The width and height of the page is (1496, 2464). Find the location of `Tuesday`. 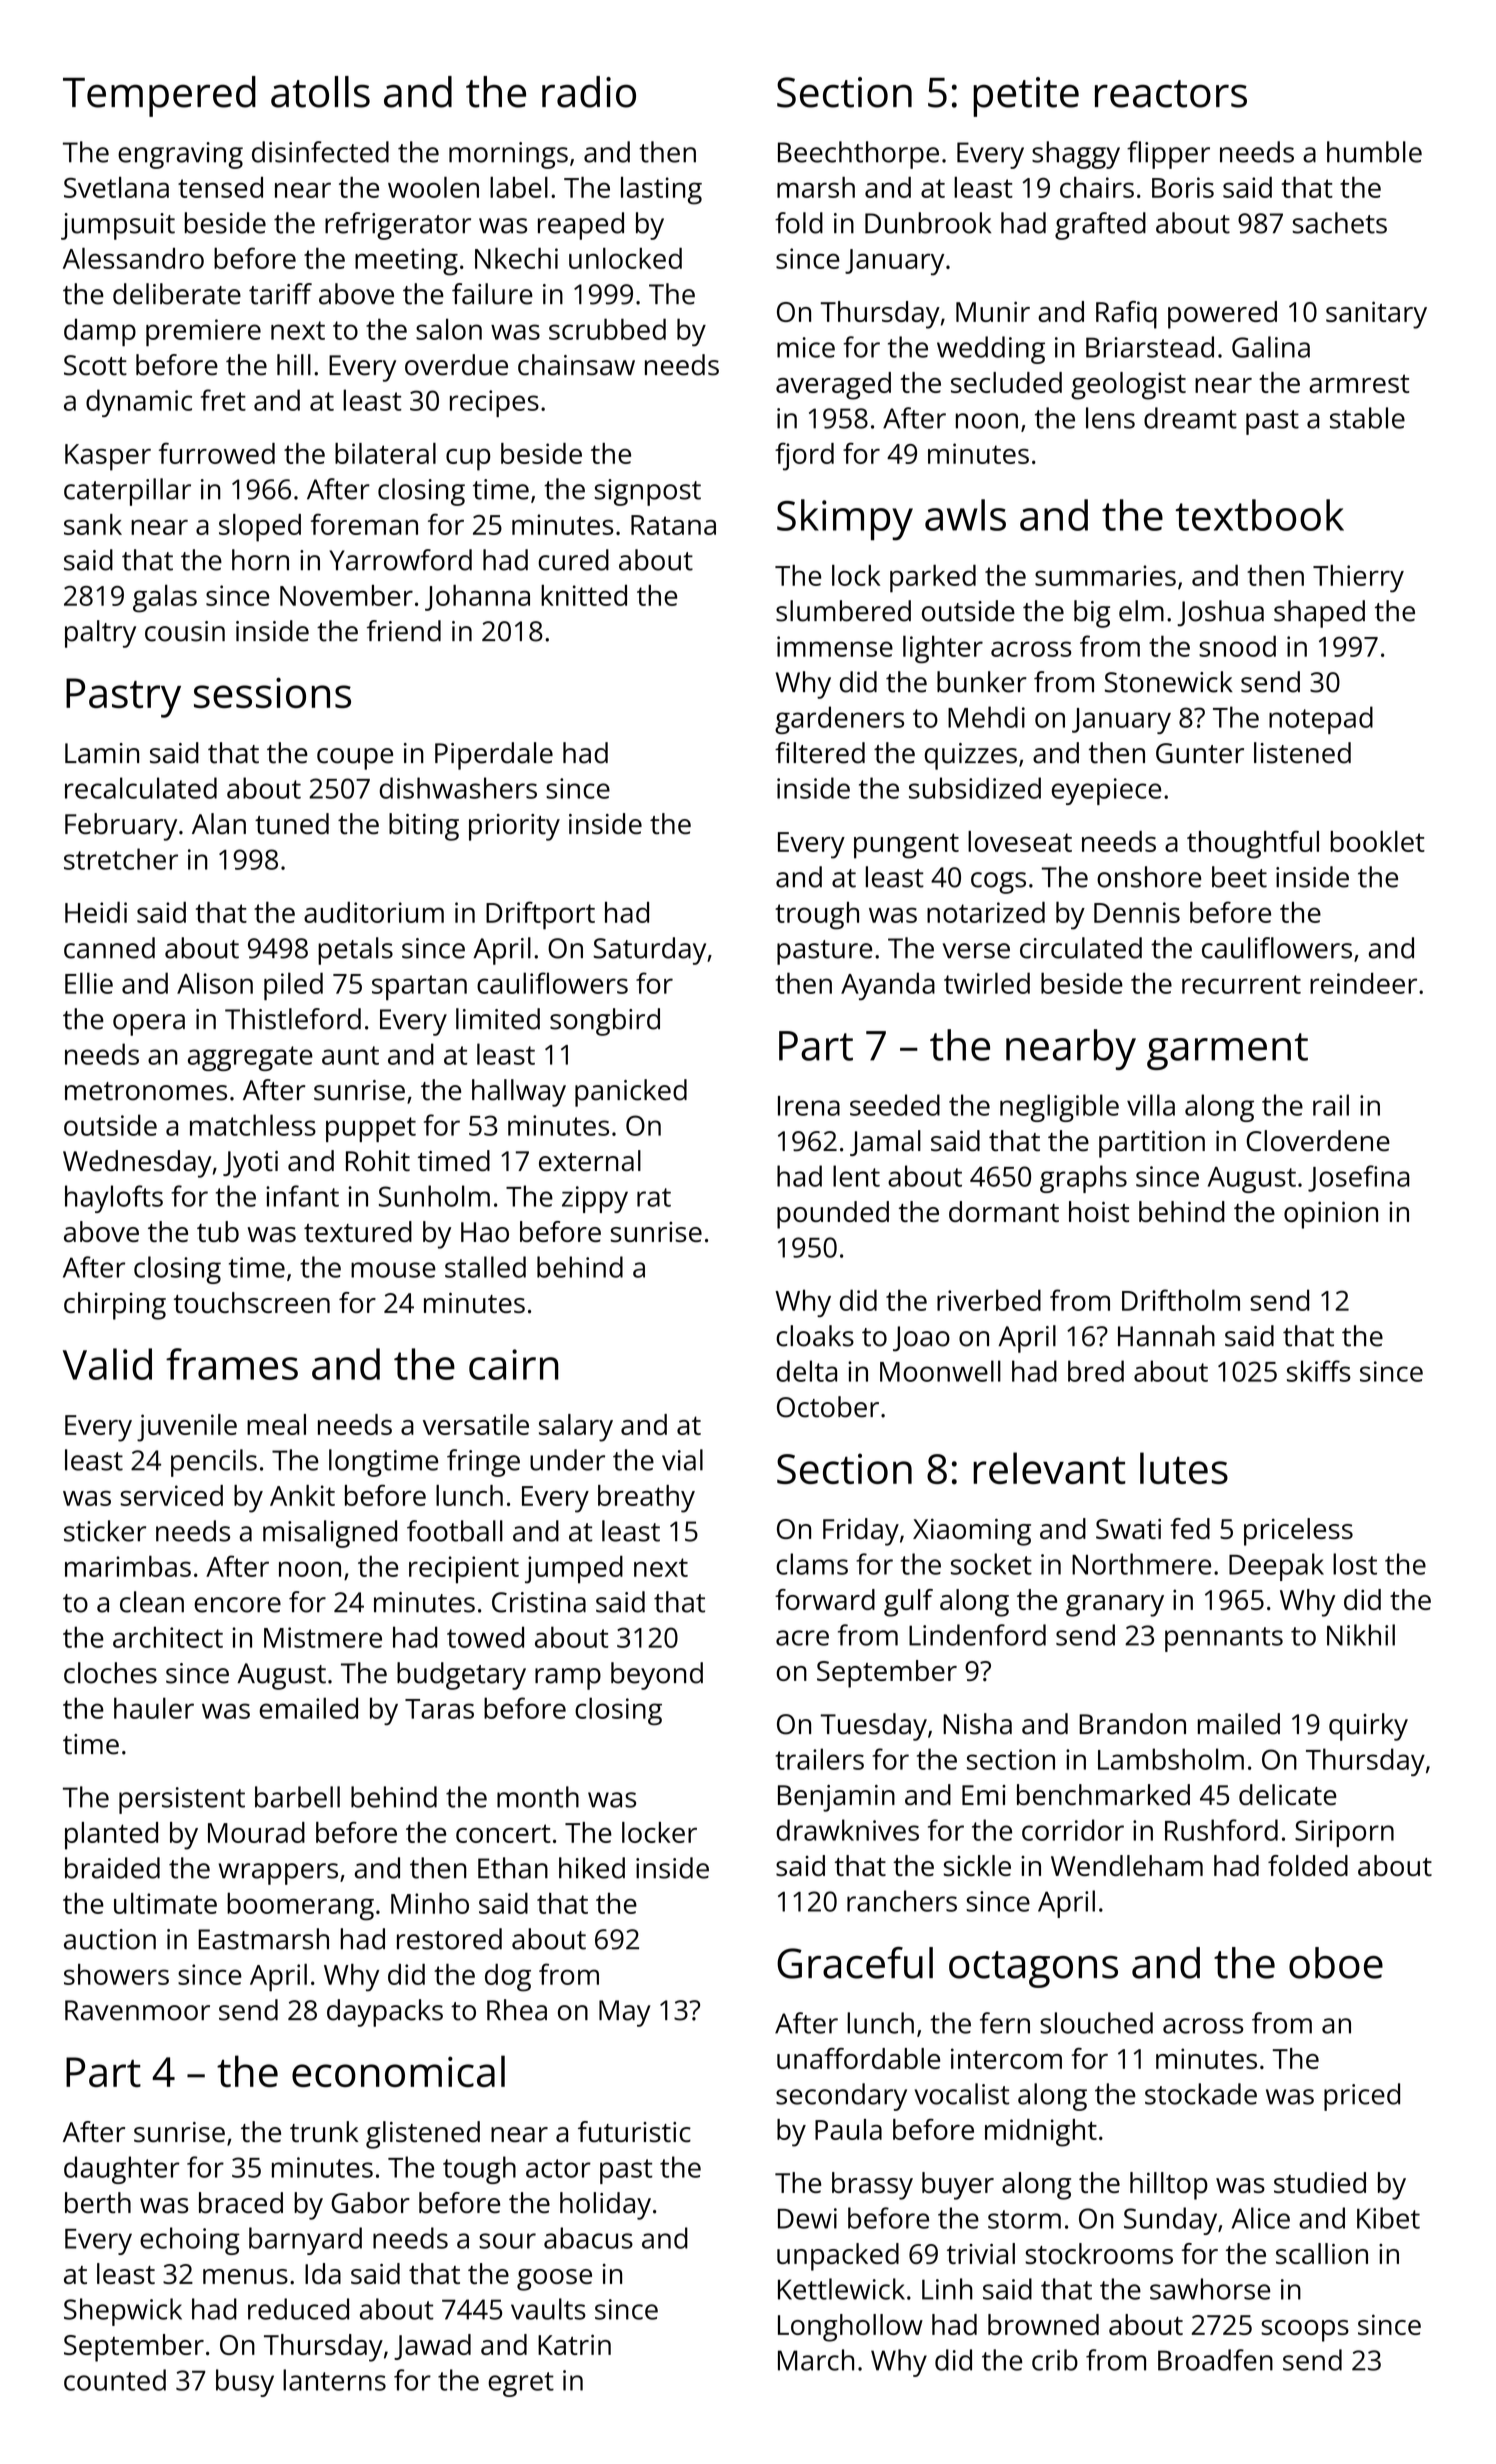

Tuesday is located at coordinates (874, 1727).
